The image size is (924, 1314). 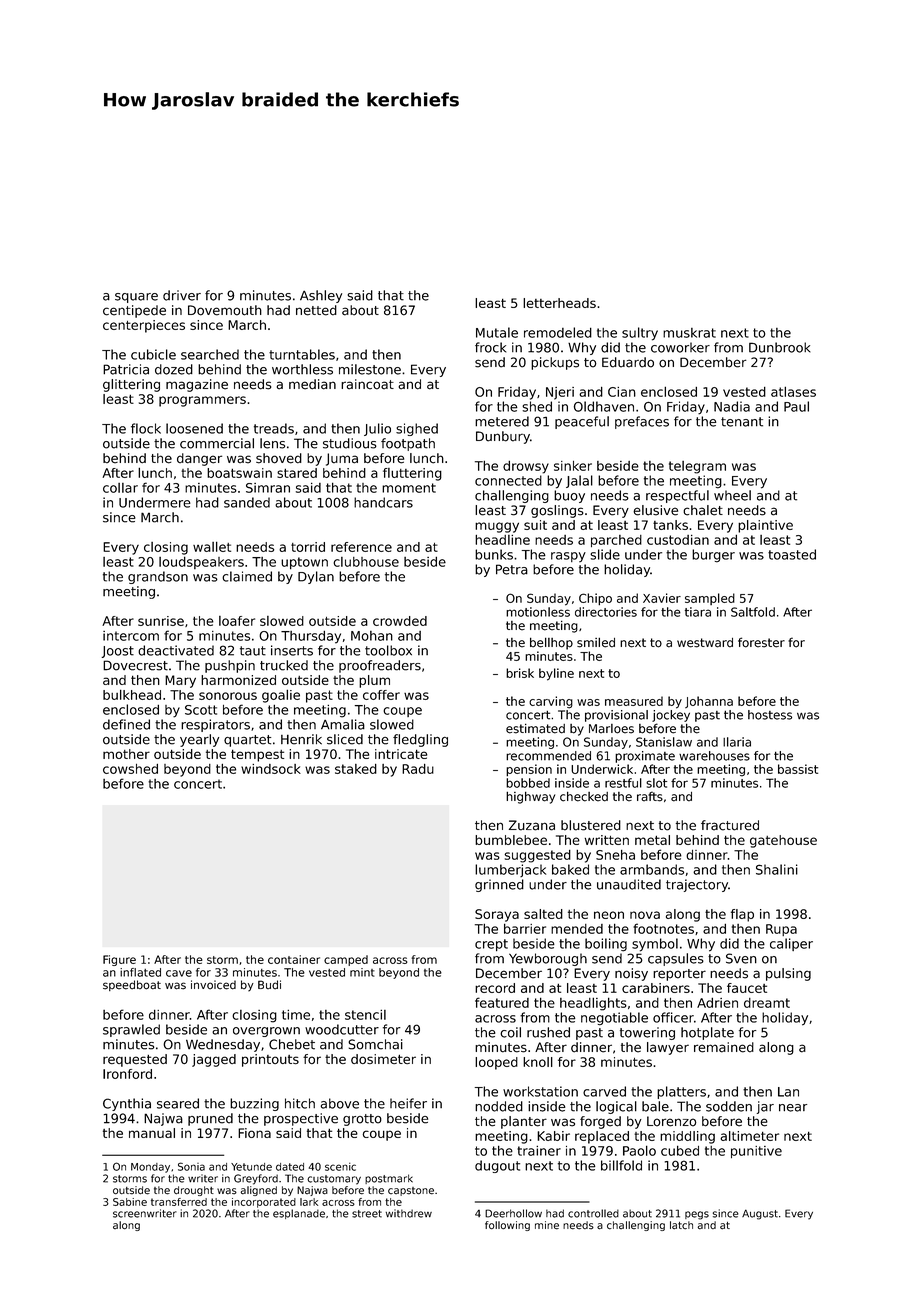 What do you see at coordinates (136, 298) in the screenshot?
I see `square` at bounding box center [136, 298].
